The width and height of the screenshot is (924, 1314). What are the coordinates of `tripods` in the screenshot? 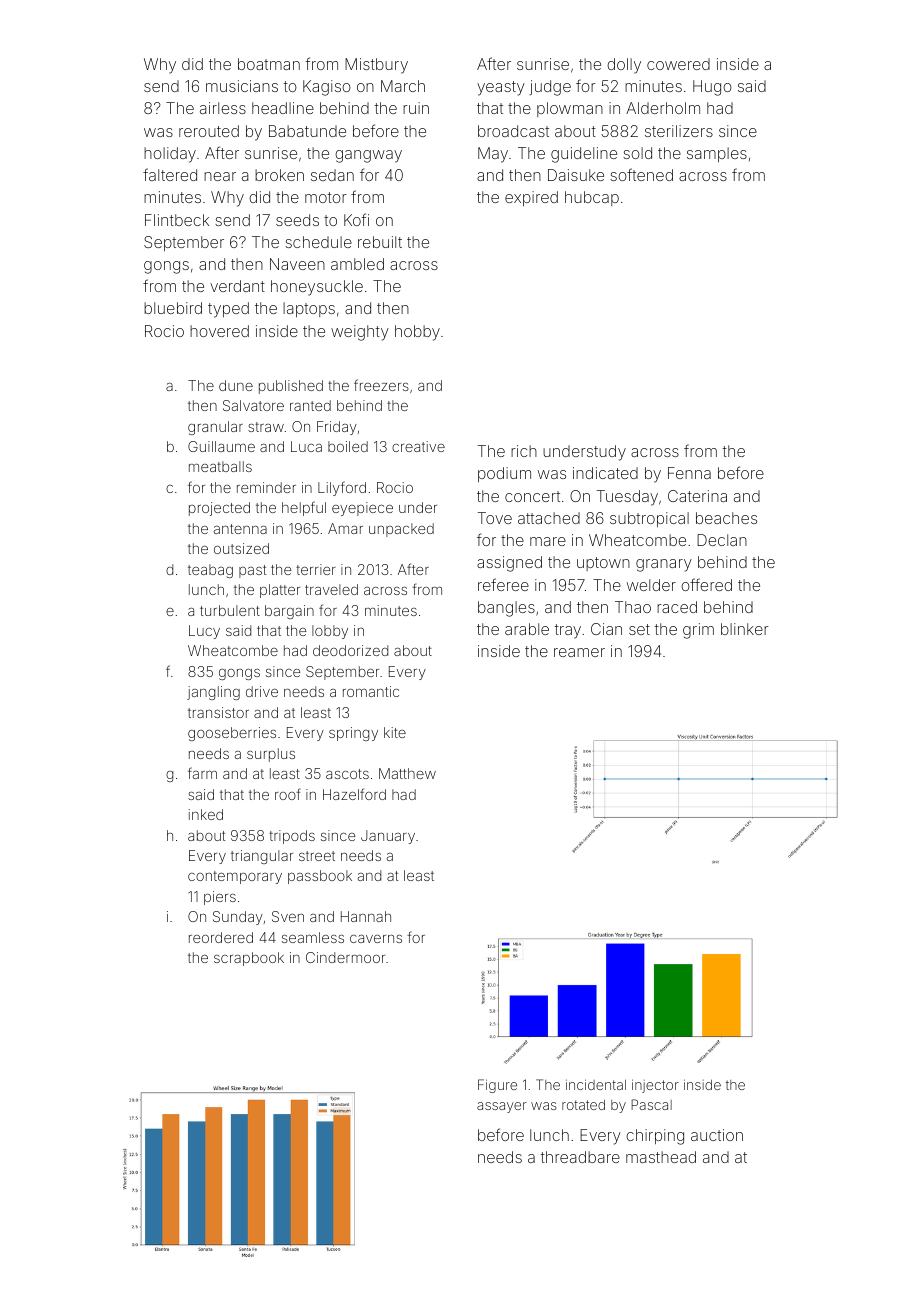 It's located at (292, 837).
